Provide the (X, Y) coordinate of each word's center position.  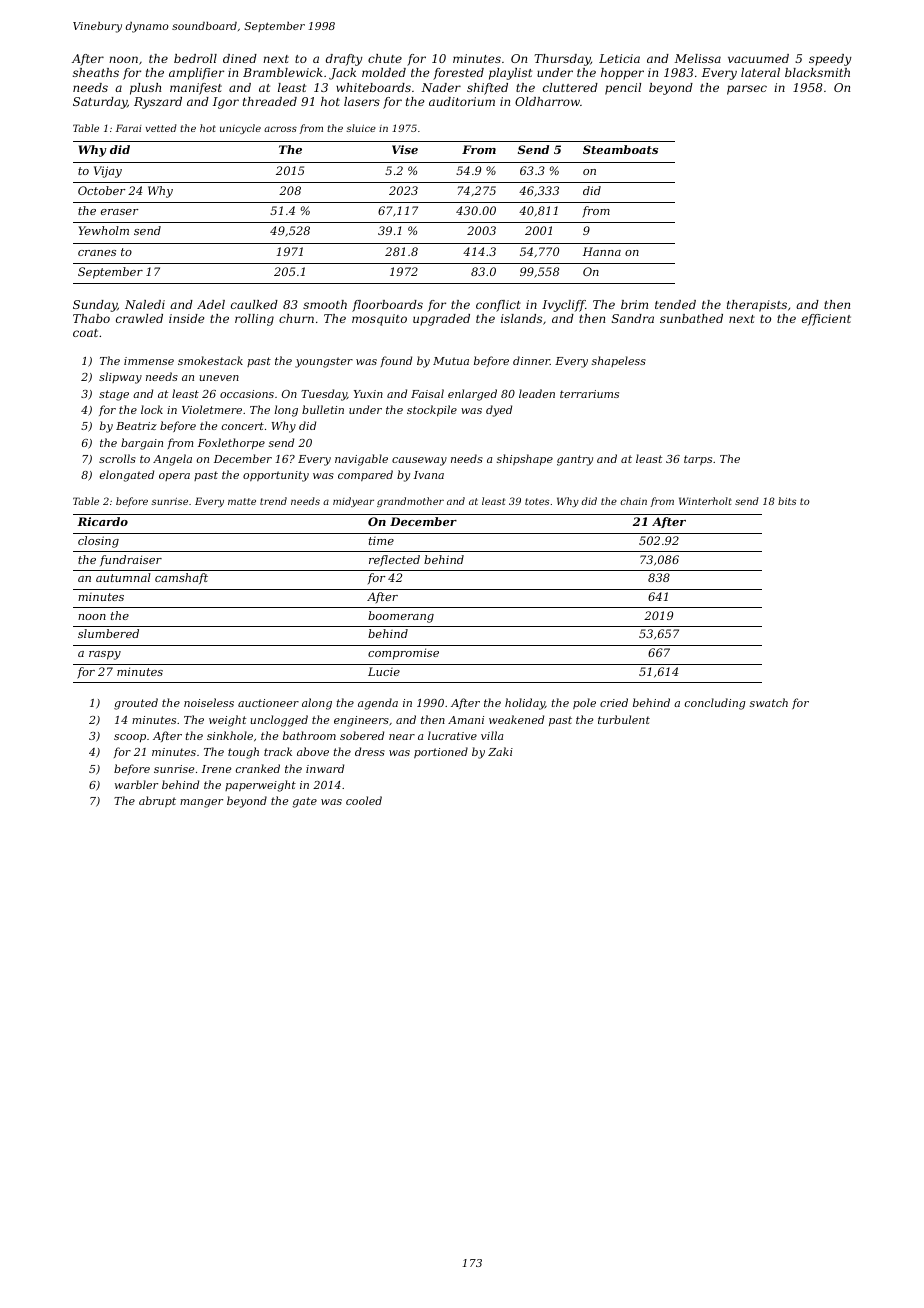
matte (242, 501)
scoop (130, 738)
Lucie (384, 671)
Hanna (602, 251)
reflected (394, 560)
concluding (715, 704)
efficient (826, 320)
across (280, 129)
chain (633, 501)
